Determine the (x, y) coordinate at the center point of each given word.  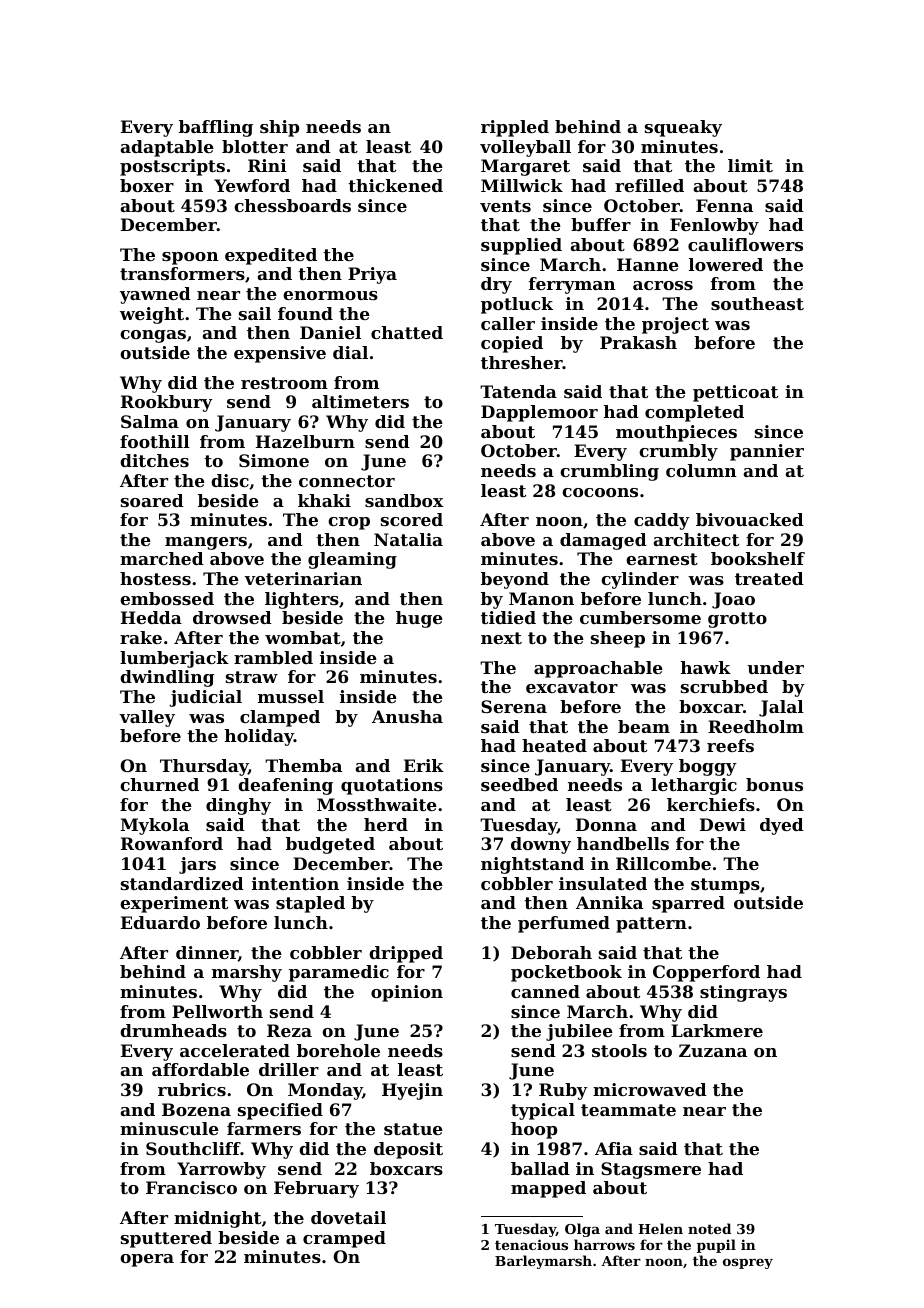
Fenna (724, 205)
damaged (603, 541)
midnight (217, 1219)
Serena (514, 706)
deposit (408, 1150)
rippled (515, 128)
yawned (155, 295)
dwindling (167, 678)
